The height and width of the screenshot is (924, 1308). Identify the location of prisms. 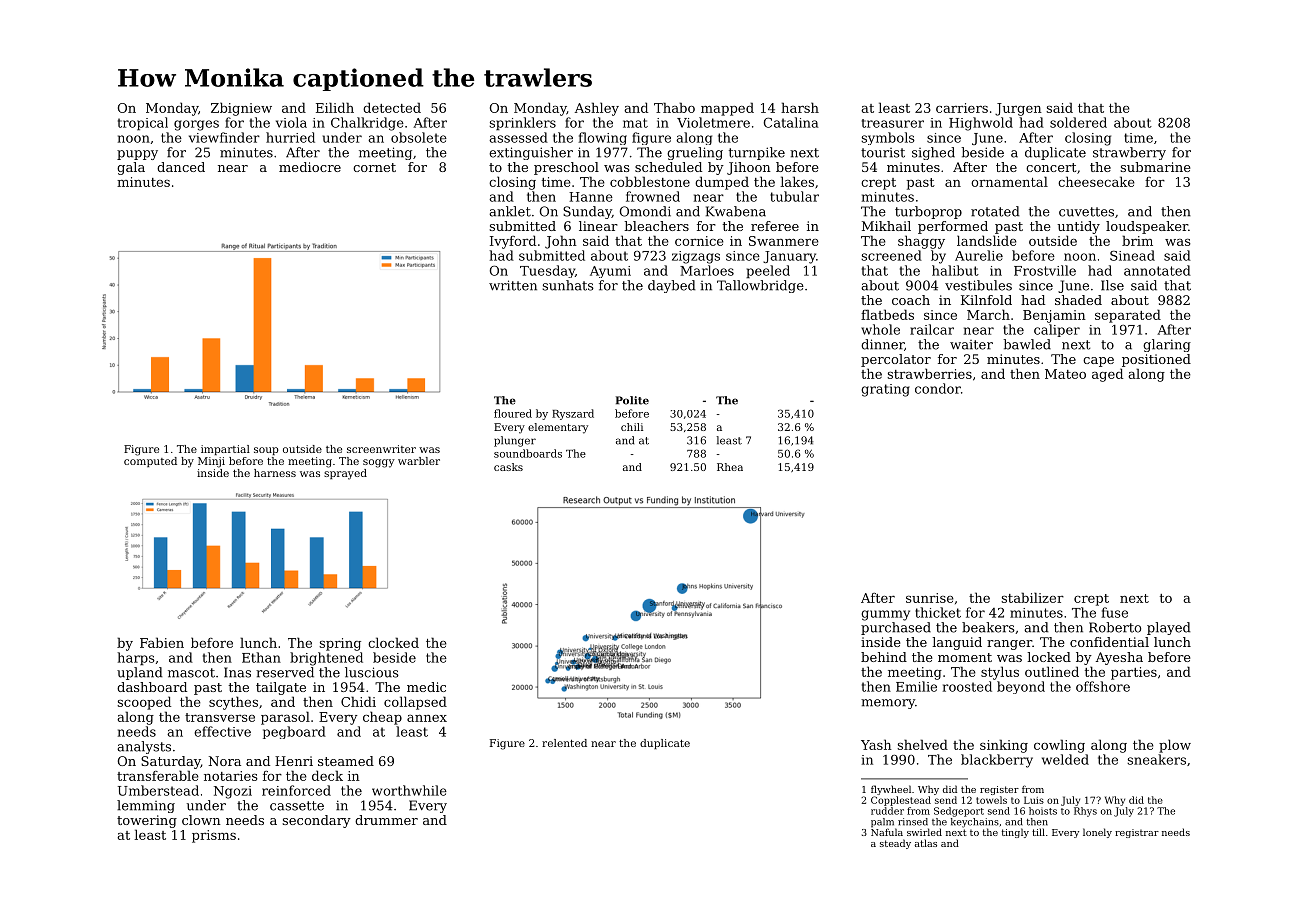
(214, 836).
